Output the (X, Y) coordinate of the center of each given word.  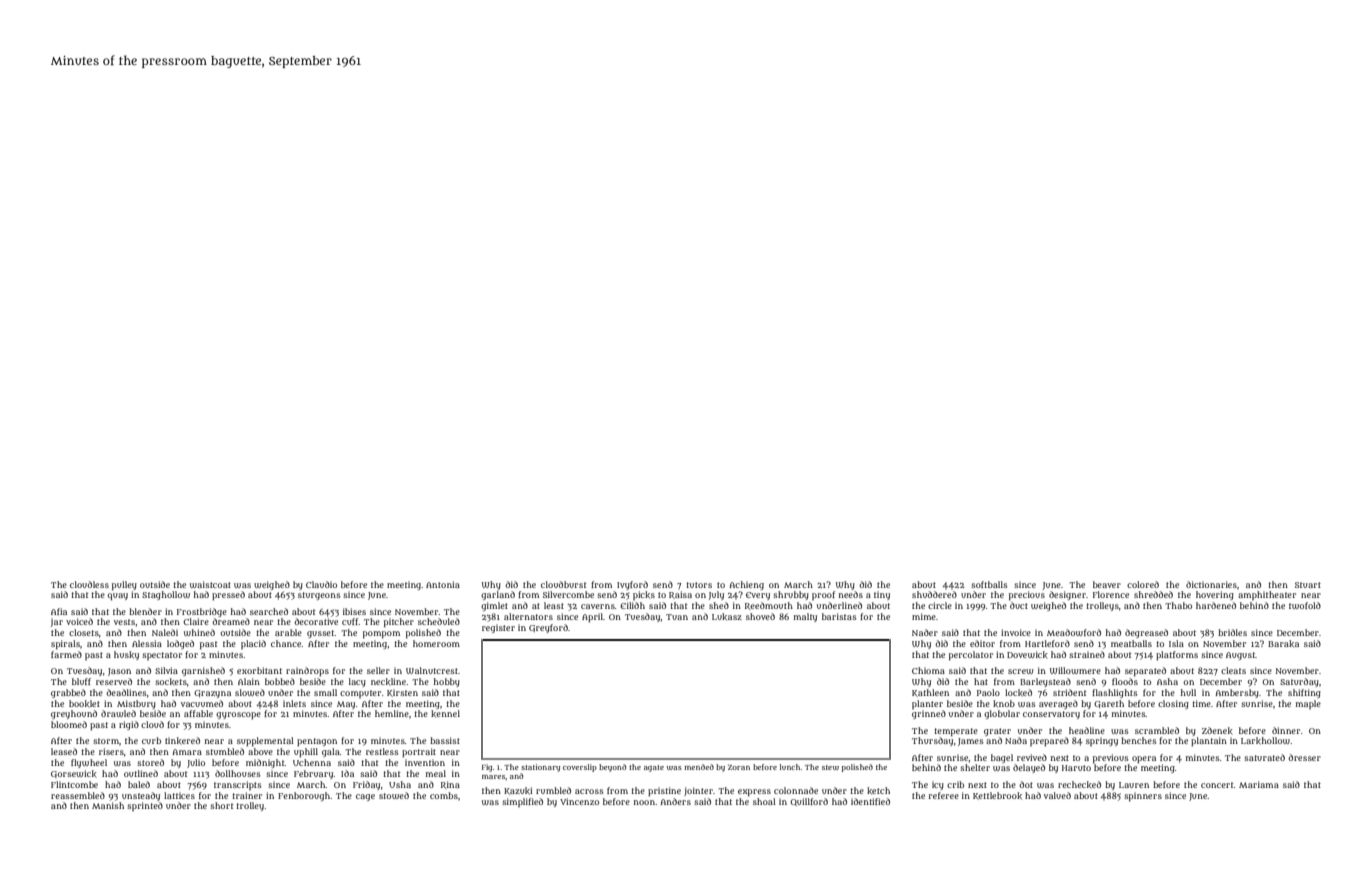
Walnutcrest (432, 670)
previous (1110, 758)
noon (644, 802)
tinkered (182, 741)
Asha (1167, 681)
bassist (445, 740)
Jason (119, 672)
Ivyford (632, 585)
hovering (1215, 595)
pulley (124, 585)
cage (365, 797)
